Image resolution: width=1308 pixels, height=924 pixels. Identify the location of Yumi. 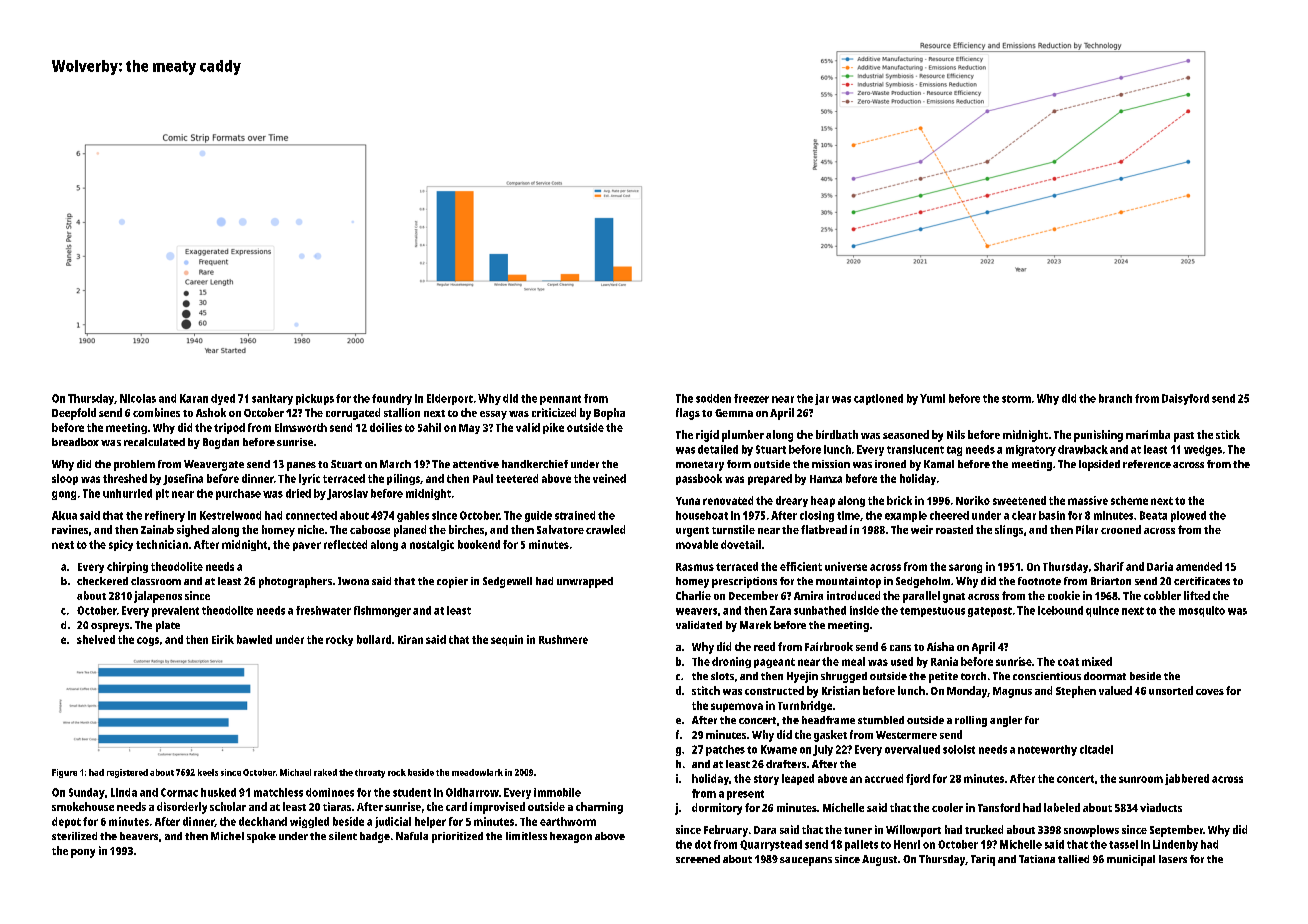
(932, 398).
